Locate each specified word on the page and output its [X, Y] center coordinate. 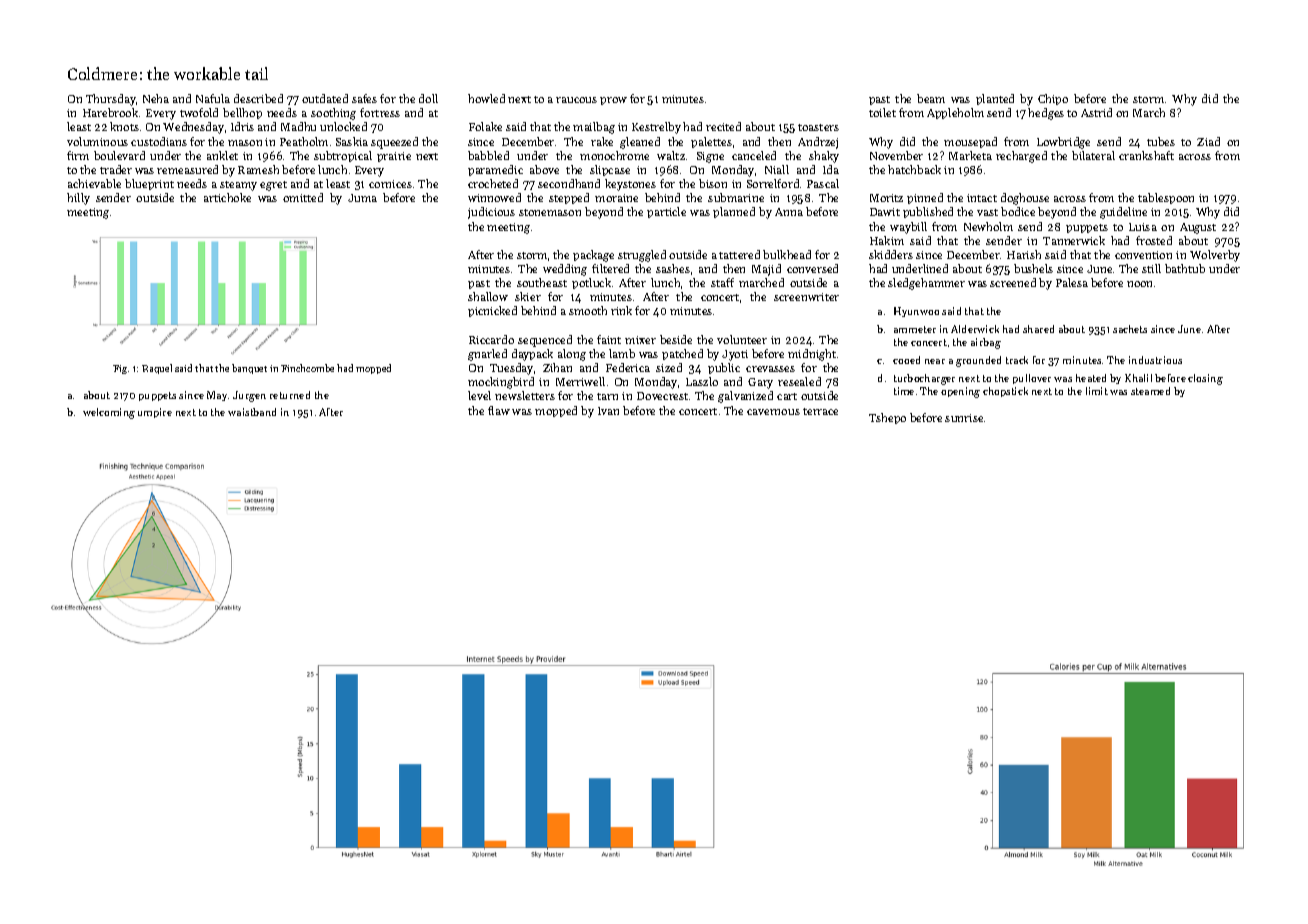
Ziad [1208, 141]
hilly [78, 199]
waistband [252, 412]
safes [364, 98]
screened [1013, 282]
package [593, 256]
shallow [488, 296]
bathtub [1185, 268]
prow [613, 101]
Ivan [608, 411]
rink [621, 310]
